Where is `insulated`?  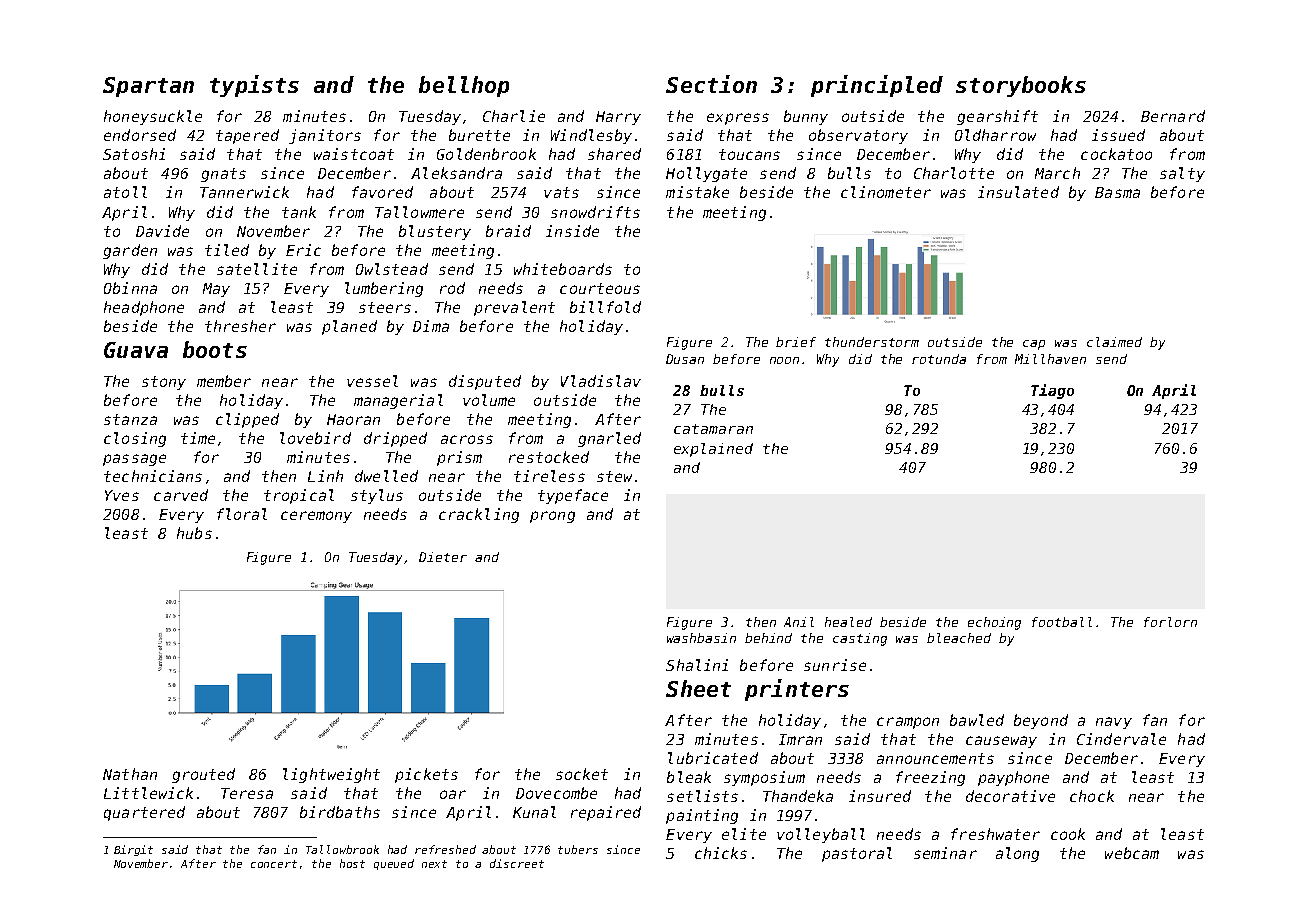
insulated is located at coordinates (1018, 192).
